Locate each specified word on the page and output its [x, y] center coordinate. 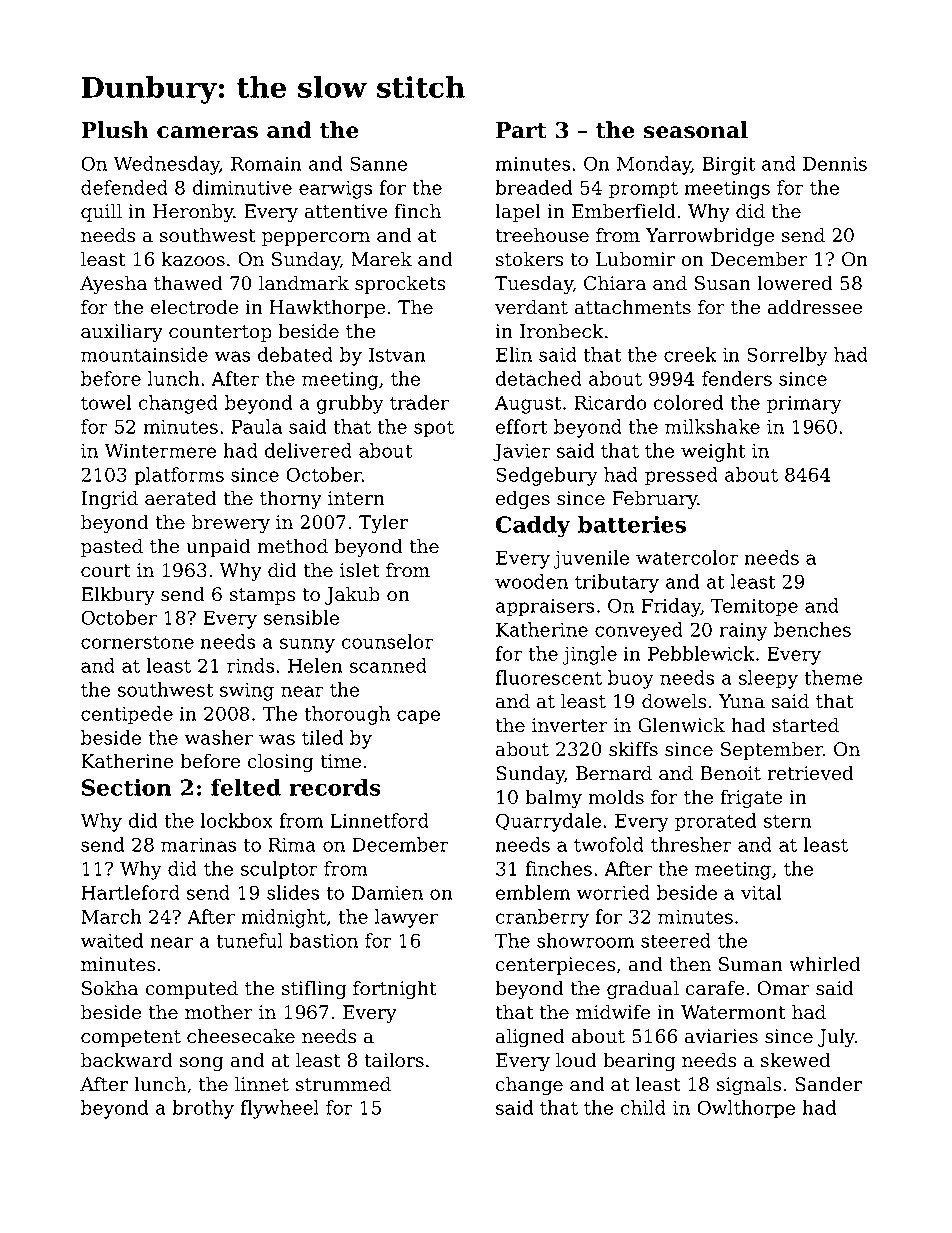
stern [788, 821]
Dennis [835, 164]
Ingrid [109, 499]
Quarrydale [548, 822]
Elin [514, 354]
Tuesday [534, 284]
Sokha [110, 988]
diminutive [242, 187]
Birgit [729, 166]
